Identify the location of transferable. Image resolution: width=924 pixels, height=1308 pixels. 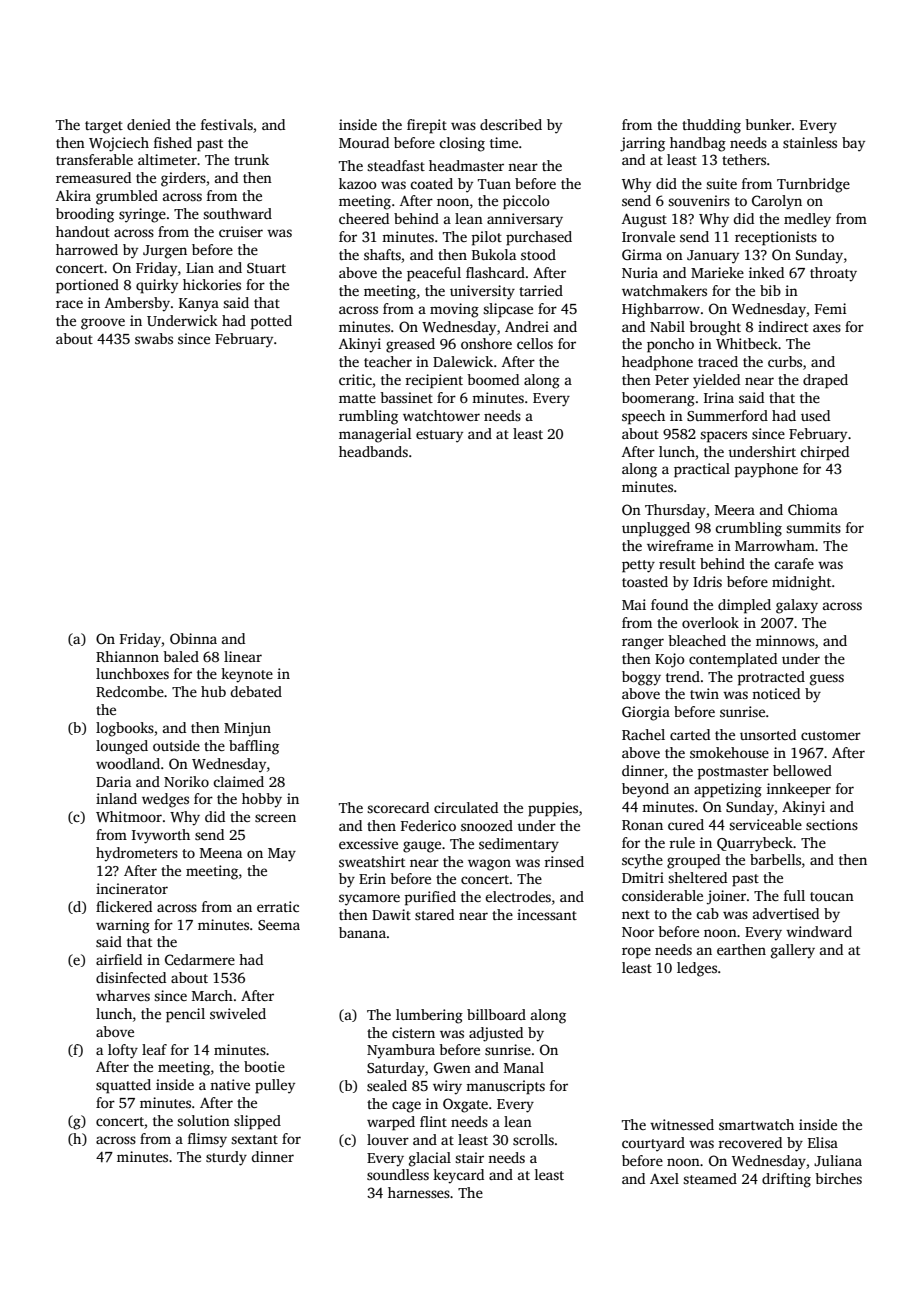
(94, 159).
